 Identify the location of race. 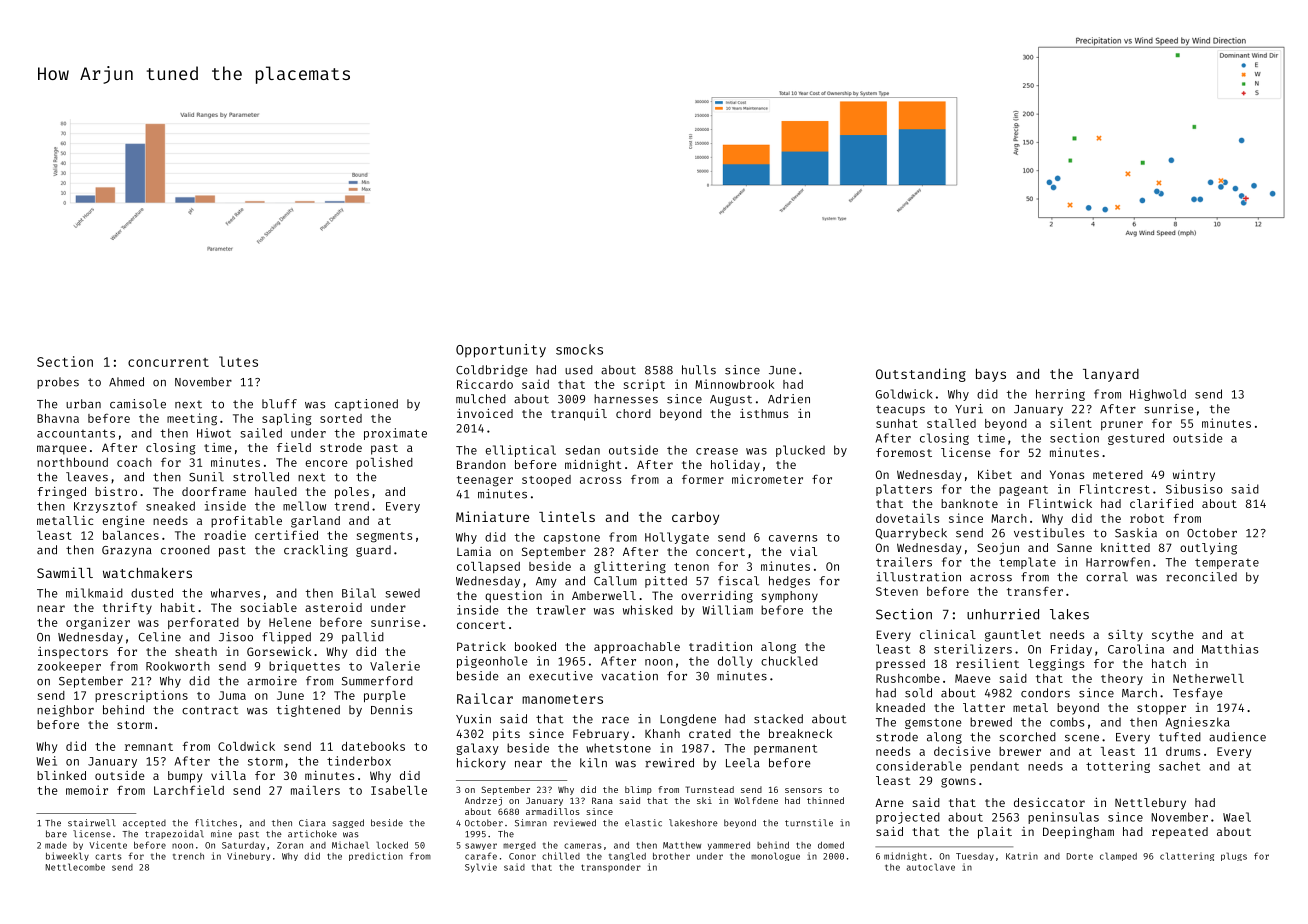
(615, 720).
